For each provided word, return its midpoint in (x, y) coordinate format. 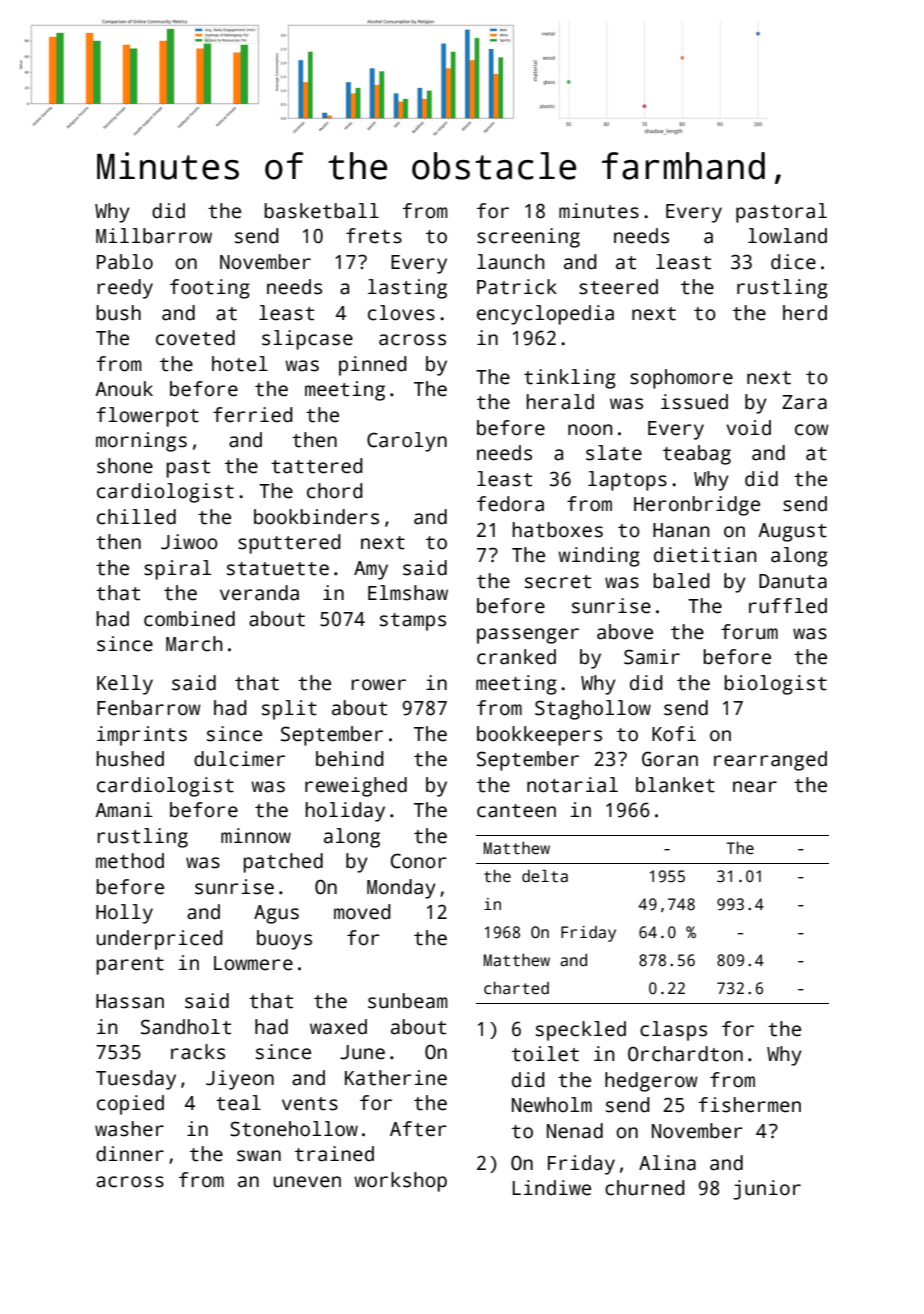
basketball (321, 211)
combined (189, 619)
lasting (407, 289)
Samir (652, 657)
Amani (124, 810)
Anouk (124, 389)
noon (590, 430)
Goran (670, 759)
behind (350, 759)
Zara (804, 402)
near (755, 787)
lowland (787, 236)
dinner (130, 1154)
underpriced (159, 940)
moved (362, 912)
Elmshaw (408, 593)
